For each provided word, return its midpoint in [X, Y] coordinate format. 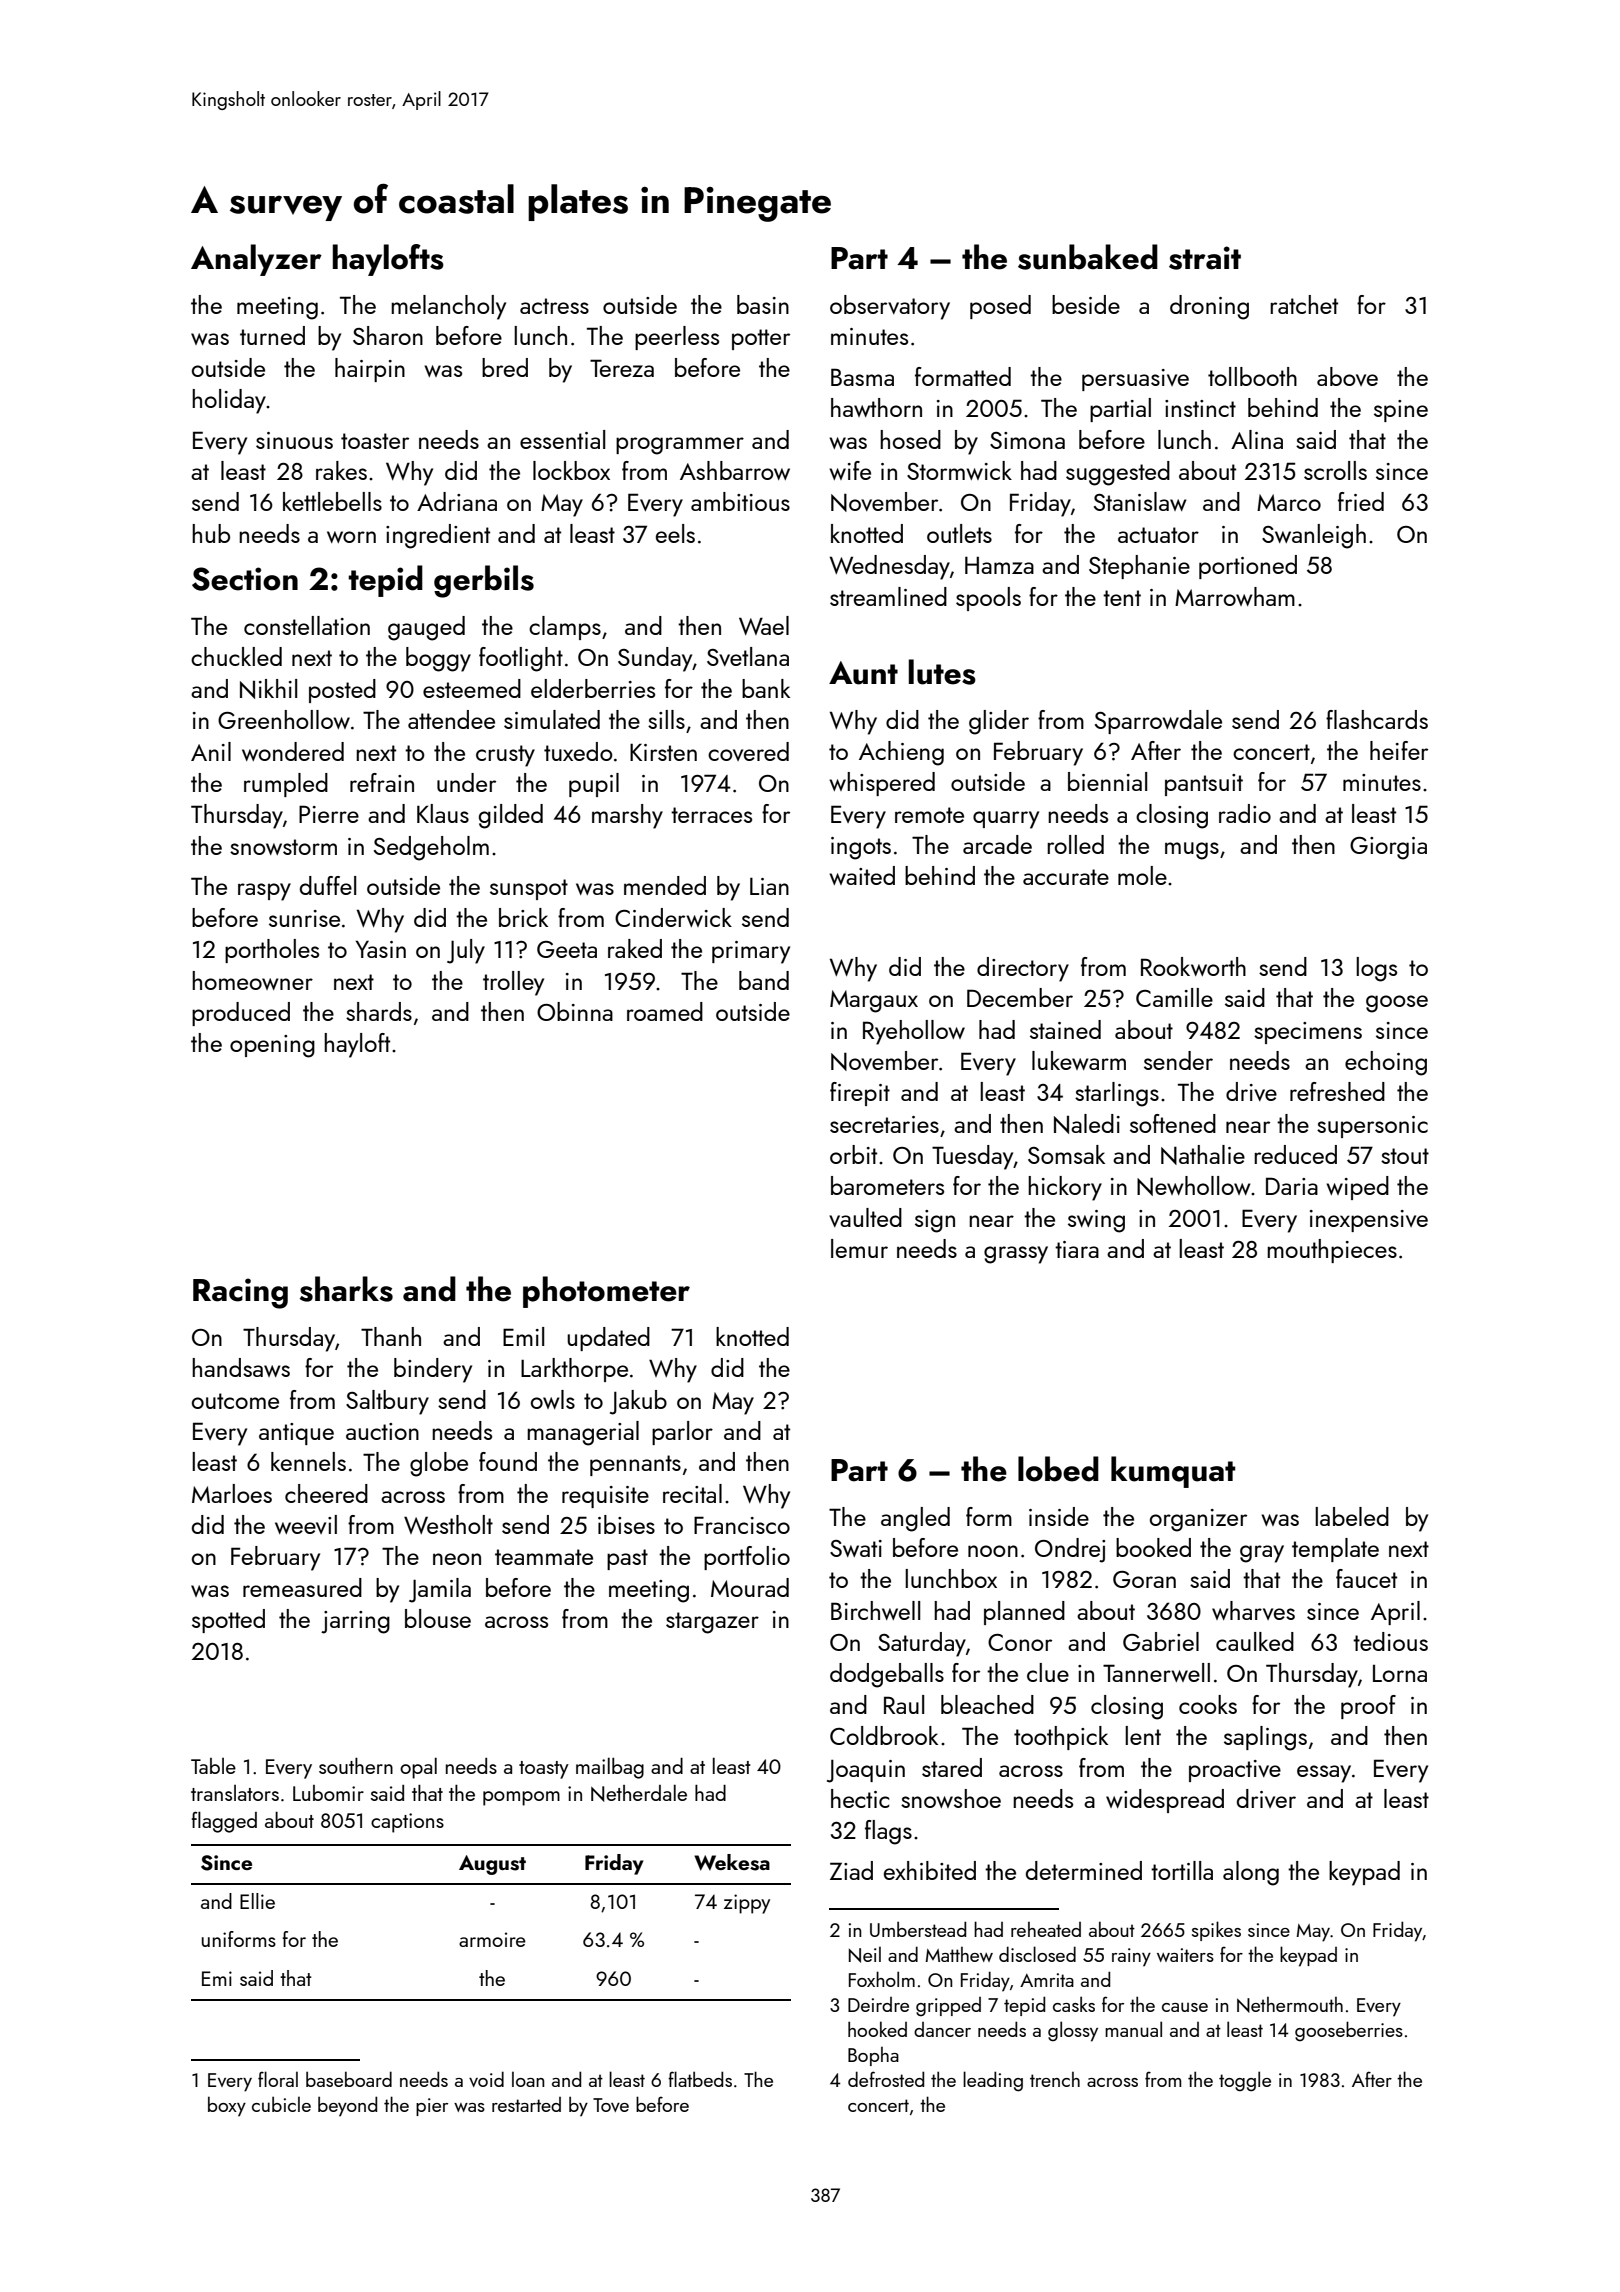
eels [675, 533]
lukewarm [1079, 1060]
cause [1185, 2007]
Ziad [851, 1870]
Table [213, 1766]
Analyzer [256, 260]
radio [1245, 813]
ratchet [1304, 304]
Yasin [381, 949]
